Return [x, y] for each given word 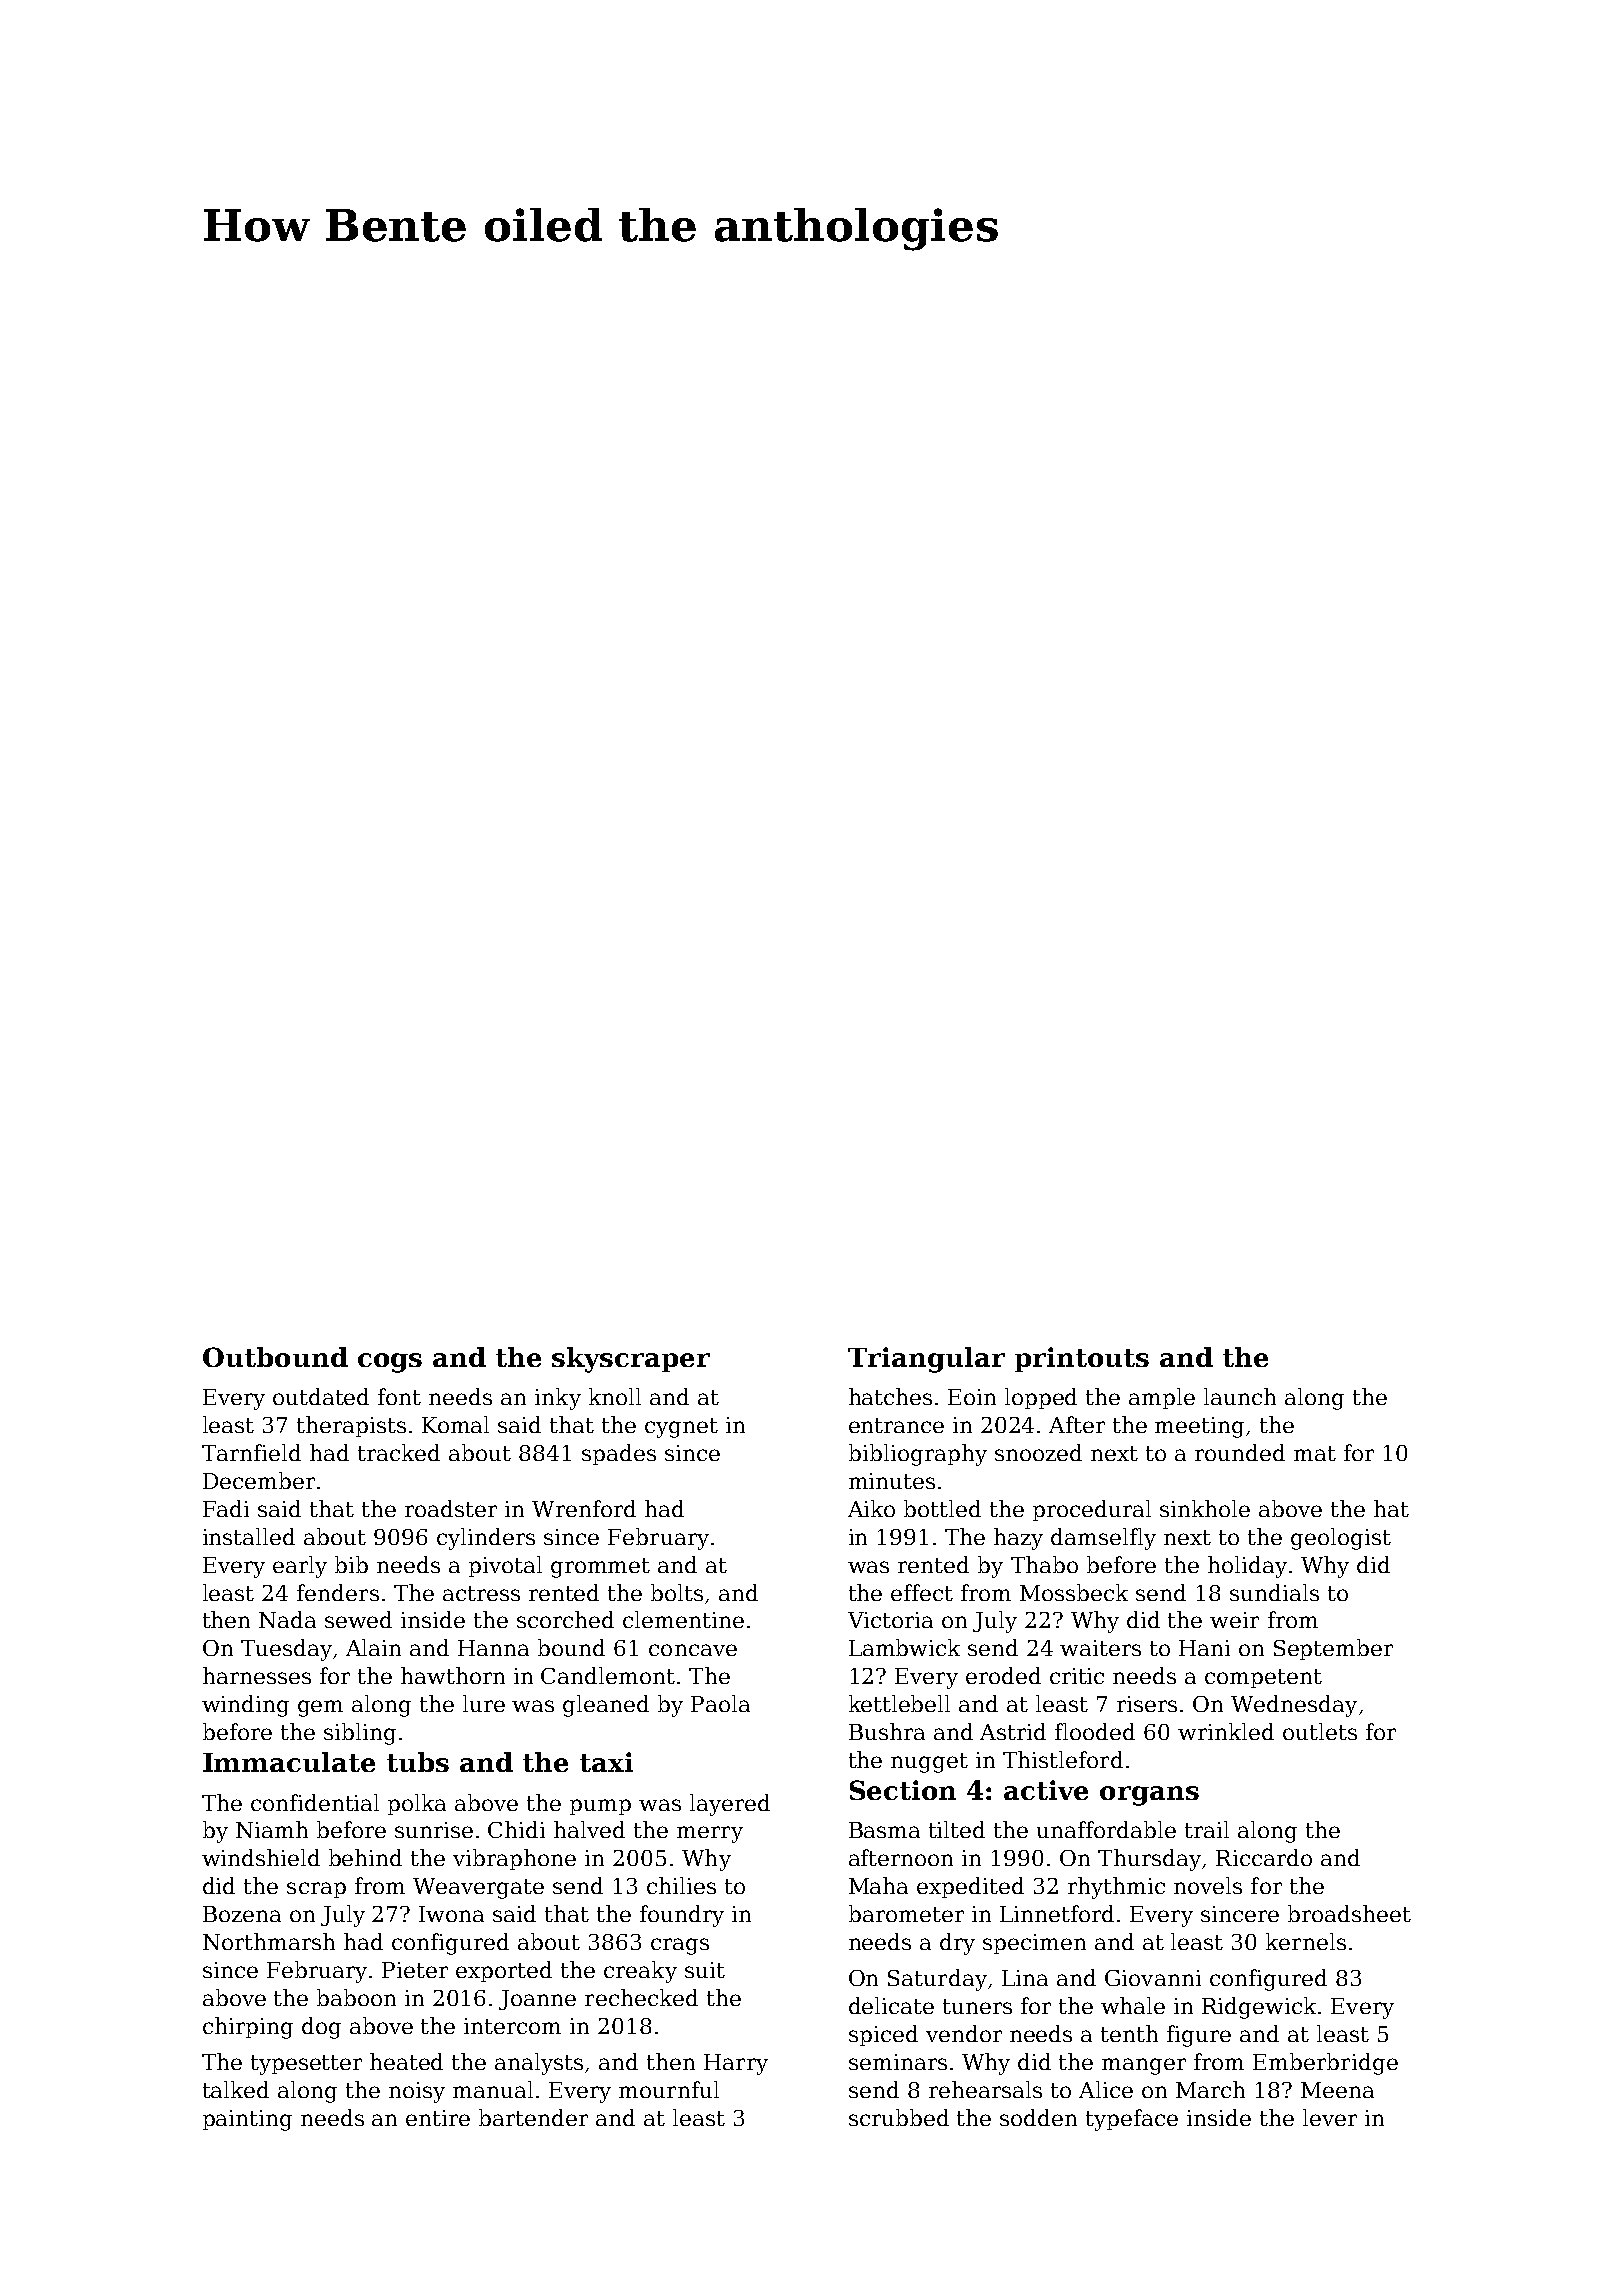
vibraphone [514, 1859]
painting [247, 2120]
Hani [1204, 1648]
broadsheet [1349, 1913]
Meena [1337, 2090]
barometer [906, 1913]
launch [1240, 1396]
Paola [720, 1703]
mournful [669, 2089]
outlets [1320, 1731]
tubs [418, 1762]
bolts [677, 1592]
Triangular [926, 1360]
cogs [390, 1363]
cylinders [486, 1539]
